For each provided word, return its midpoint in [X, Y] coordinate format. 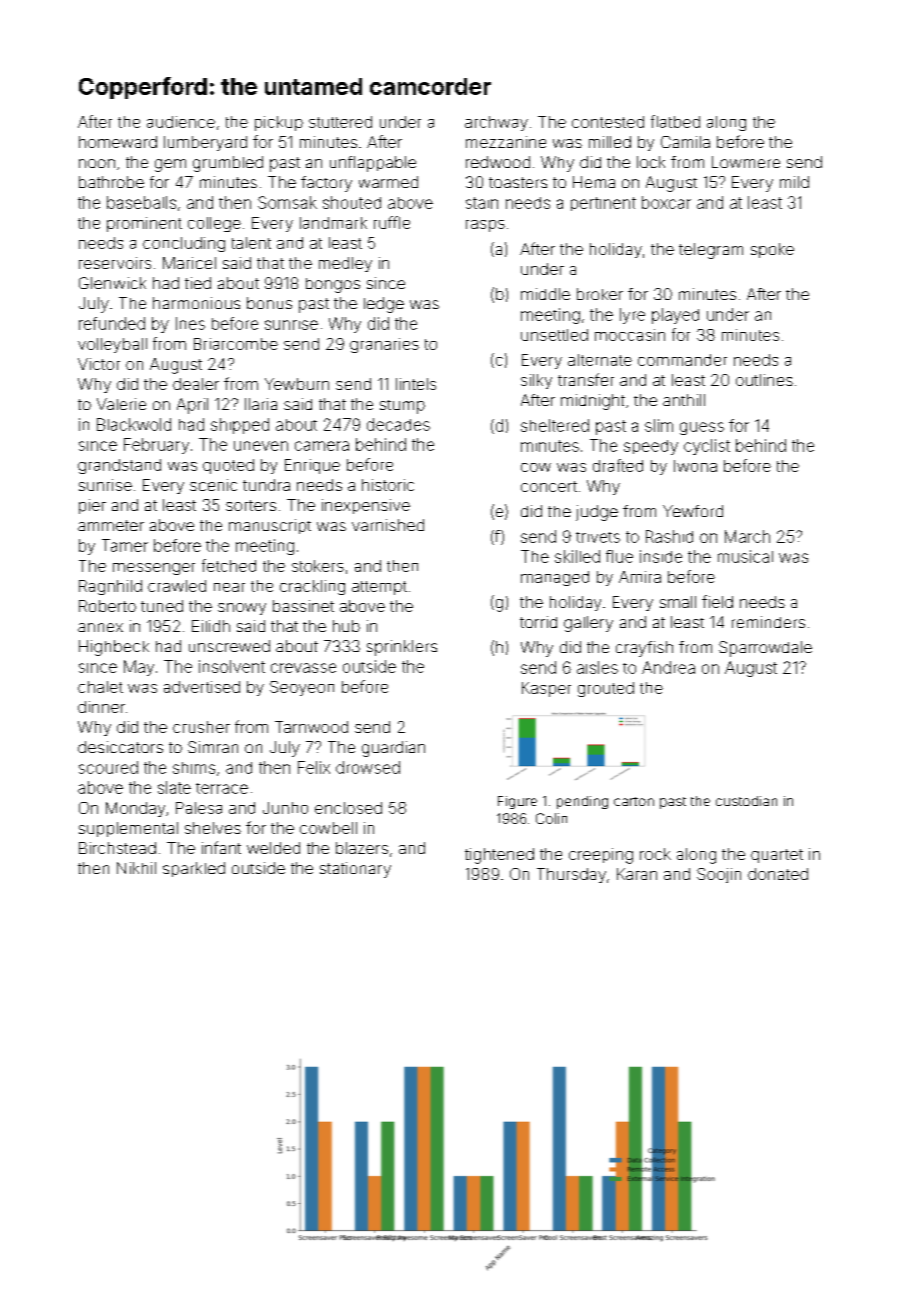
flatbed [675, 121]
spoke [772, 250]
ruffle [392, 222]
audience [181, 122]
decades [398, 424]
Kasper [546, 689]
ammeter [111, 525]
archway [496, 123]
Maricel [189, 263]
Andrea [668, 667]
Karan [637, 874]
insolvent [232, 666]
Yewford [693, 511]
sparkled [194, 869]
